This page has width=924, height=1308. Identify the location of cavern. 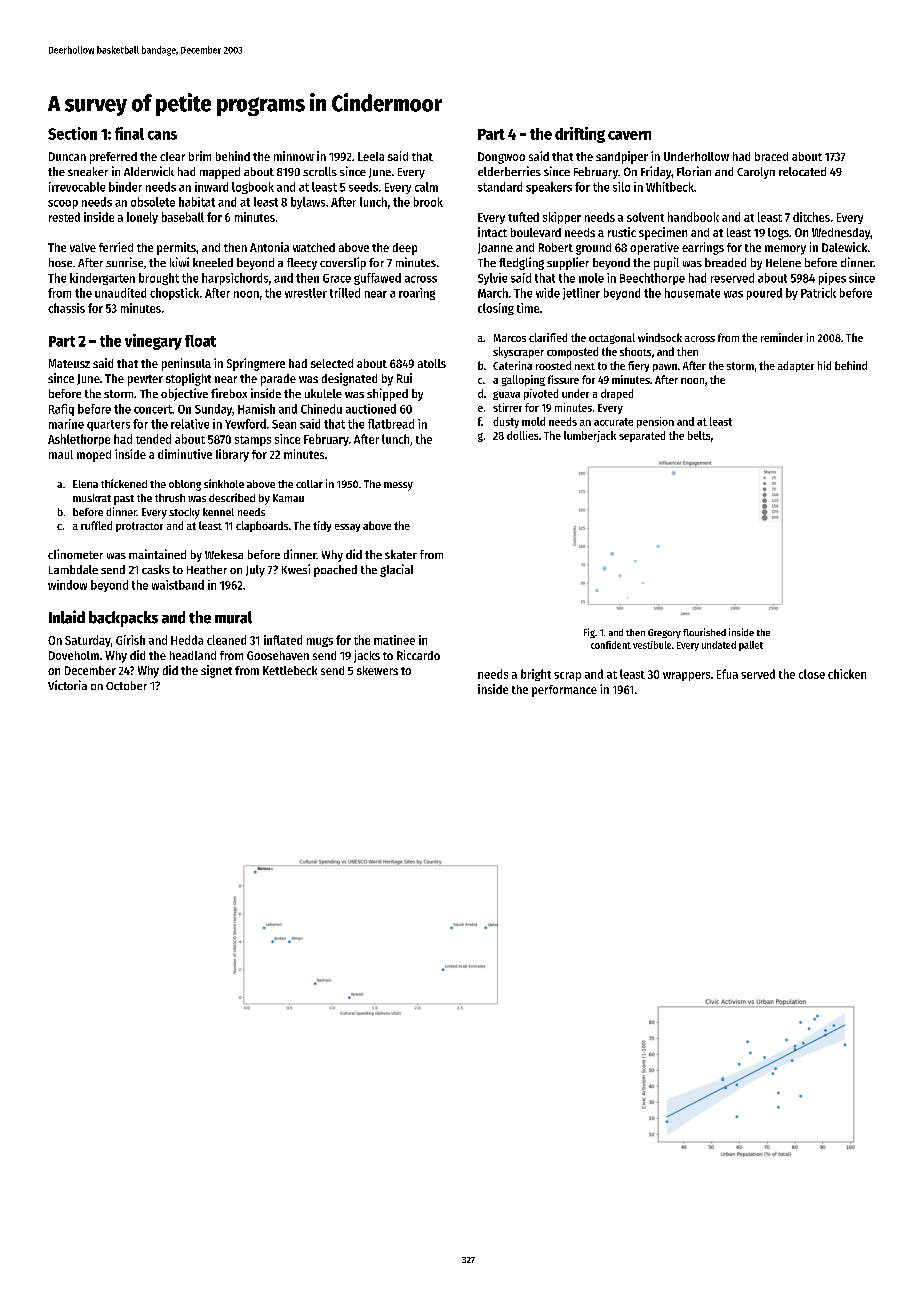
(629, 135).
